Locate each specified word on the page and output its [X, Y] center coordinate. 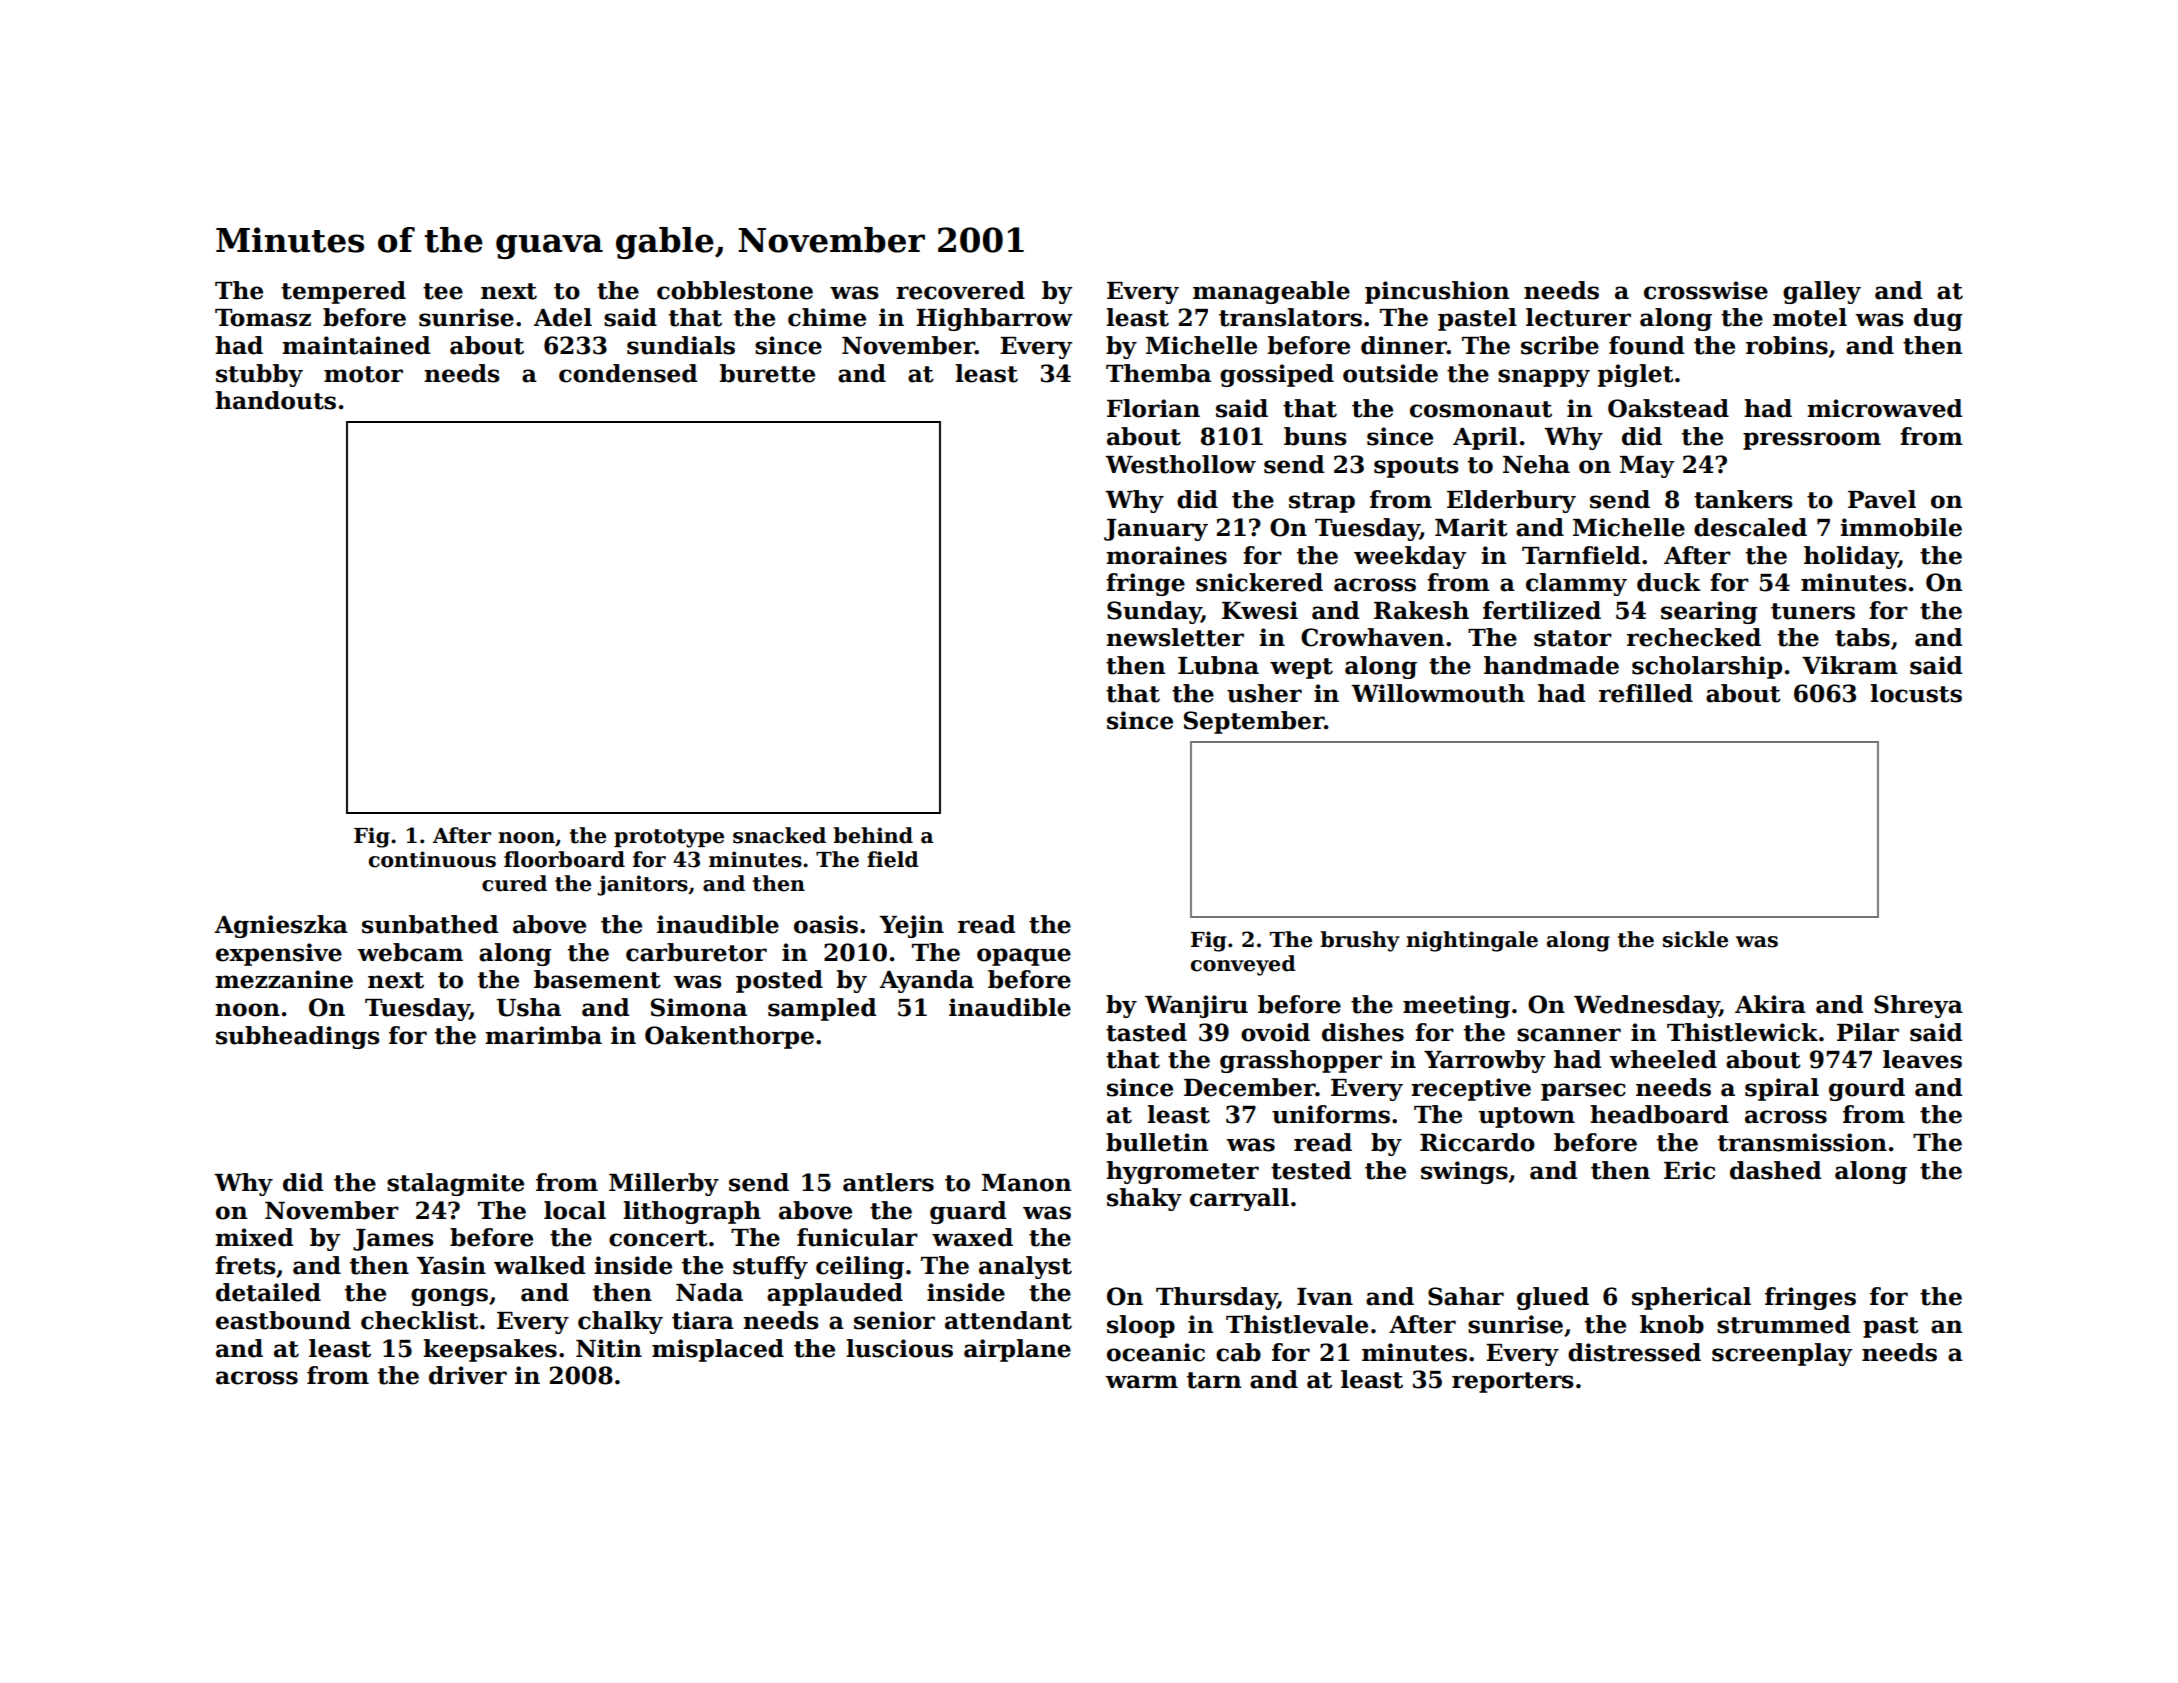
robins [1787, 345]
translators [1290, 317]
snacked [779, 835]
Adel [562, 317]
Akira [1770, 1004]
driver [468, 1375]
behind [873, 835]
